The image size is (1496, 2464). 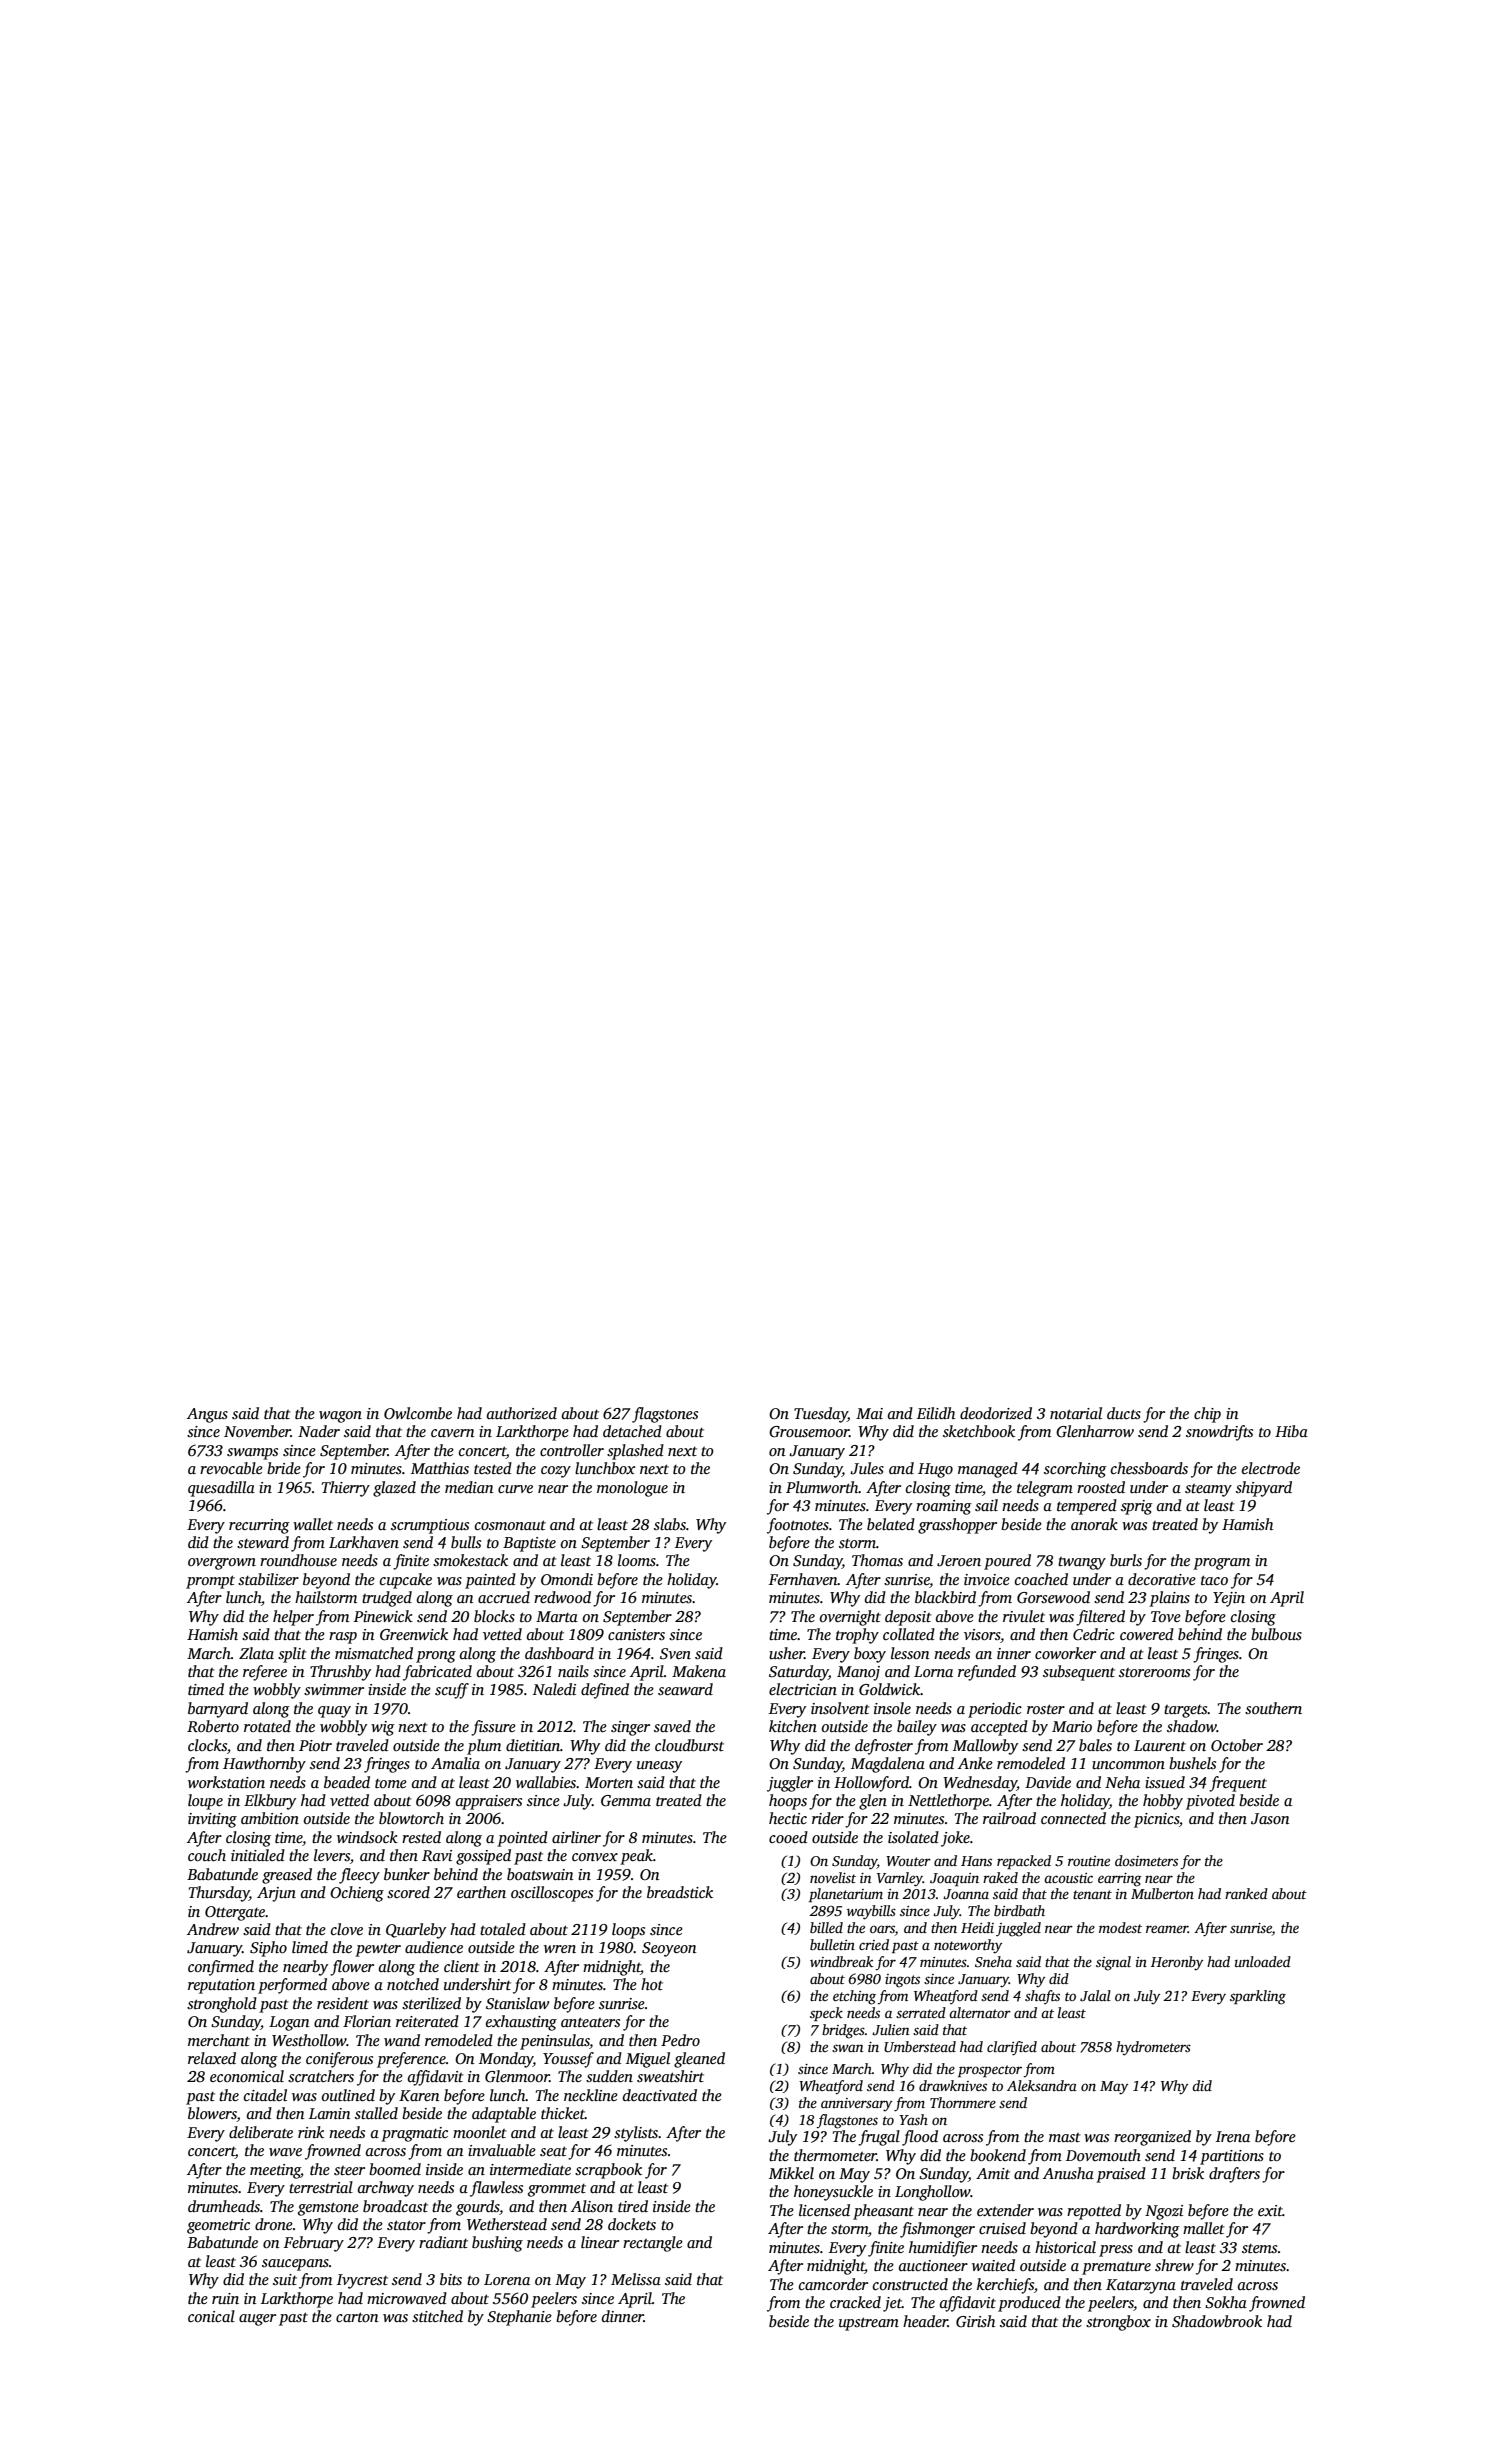 I want to click on shafts, so click(x=1042, y=1997).
